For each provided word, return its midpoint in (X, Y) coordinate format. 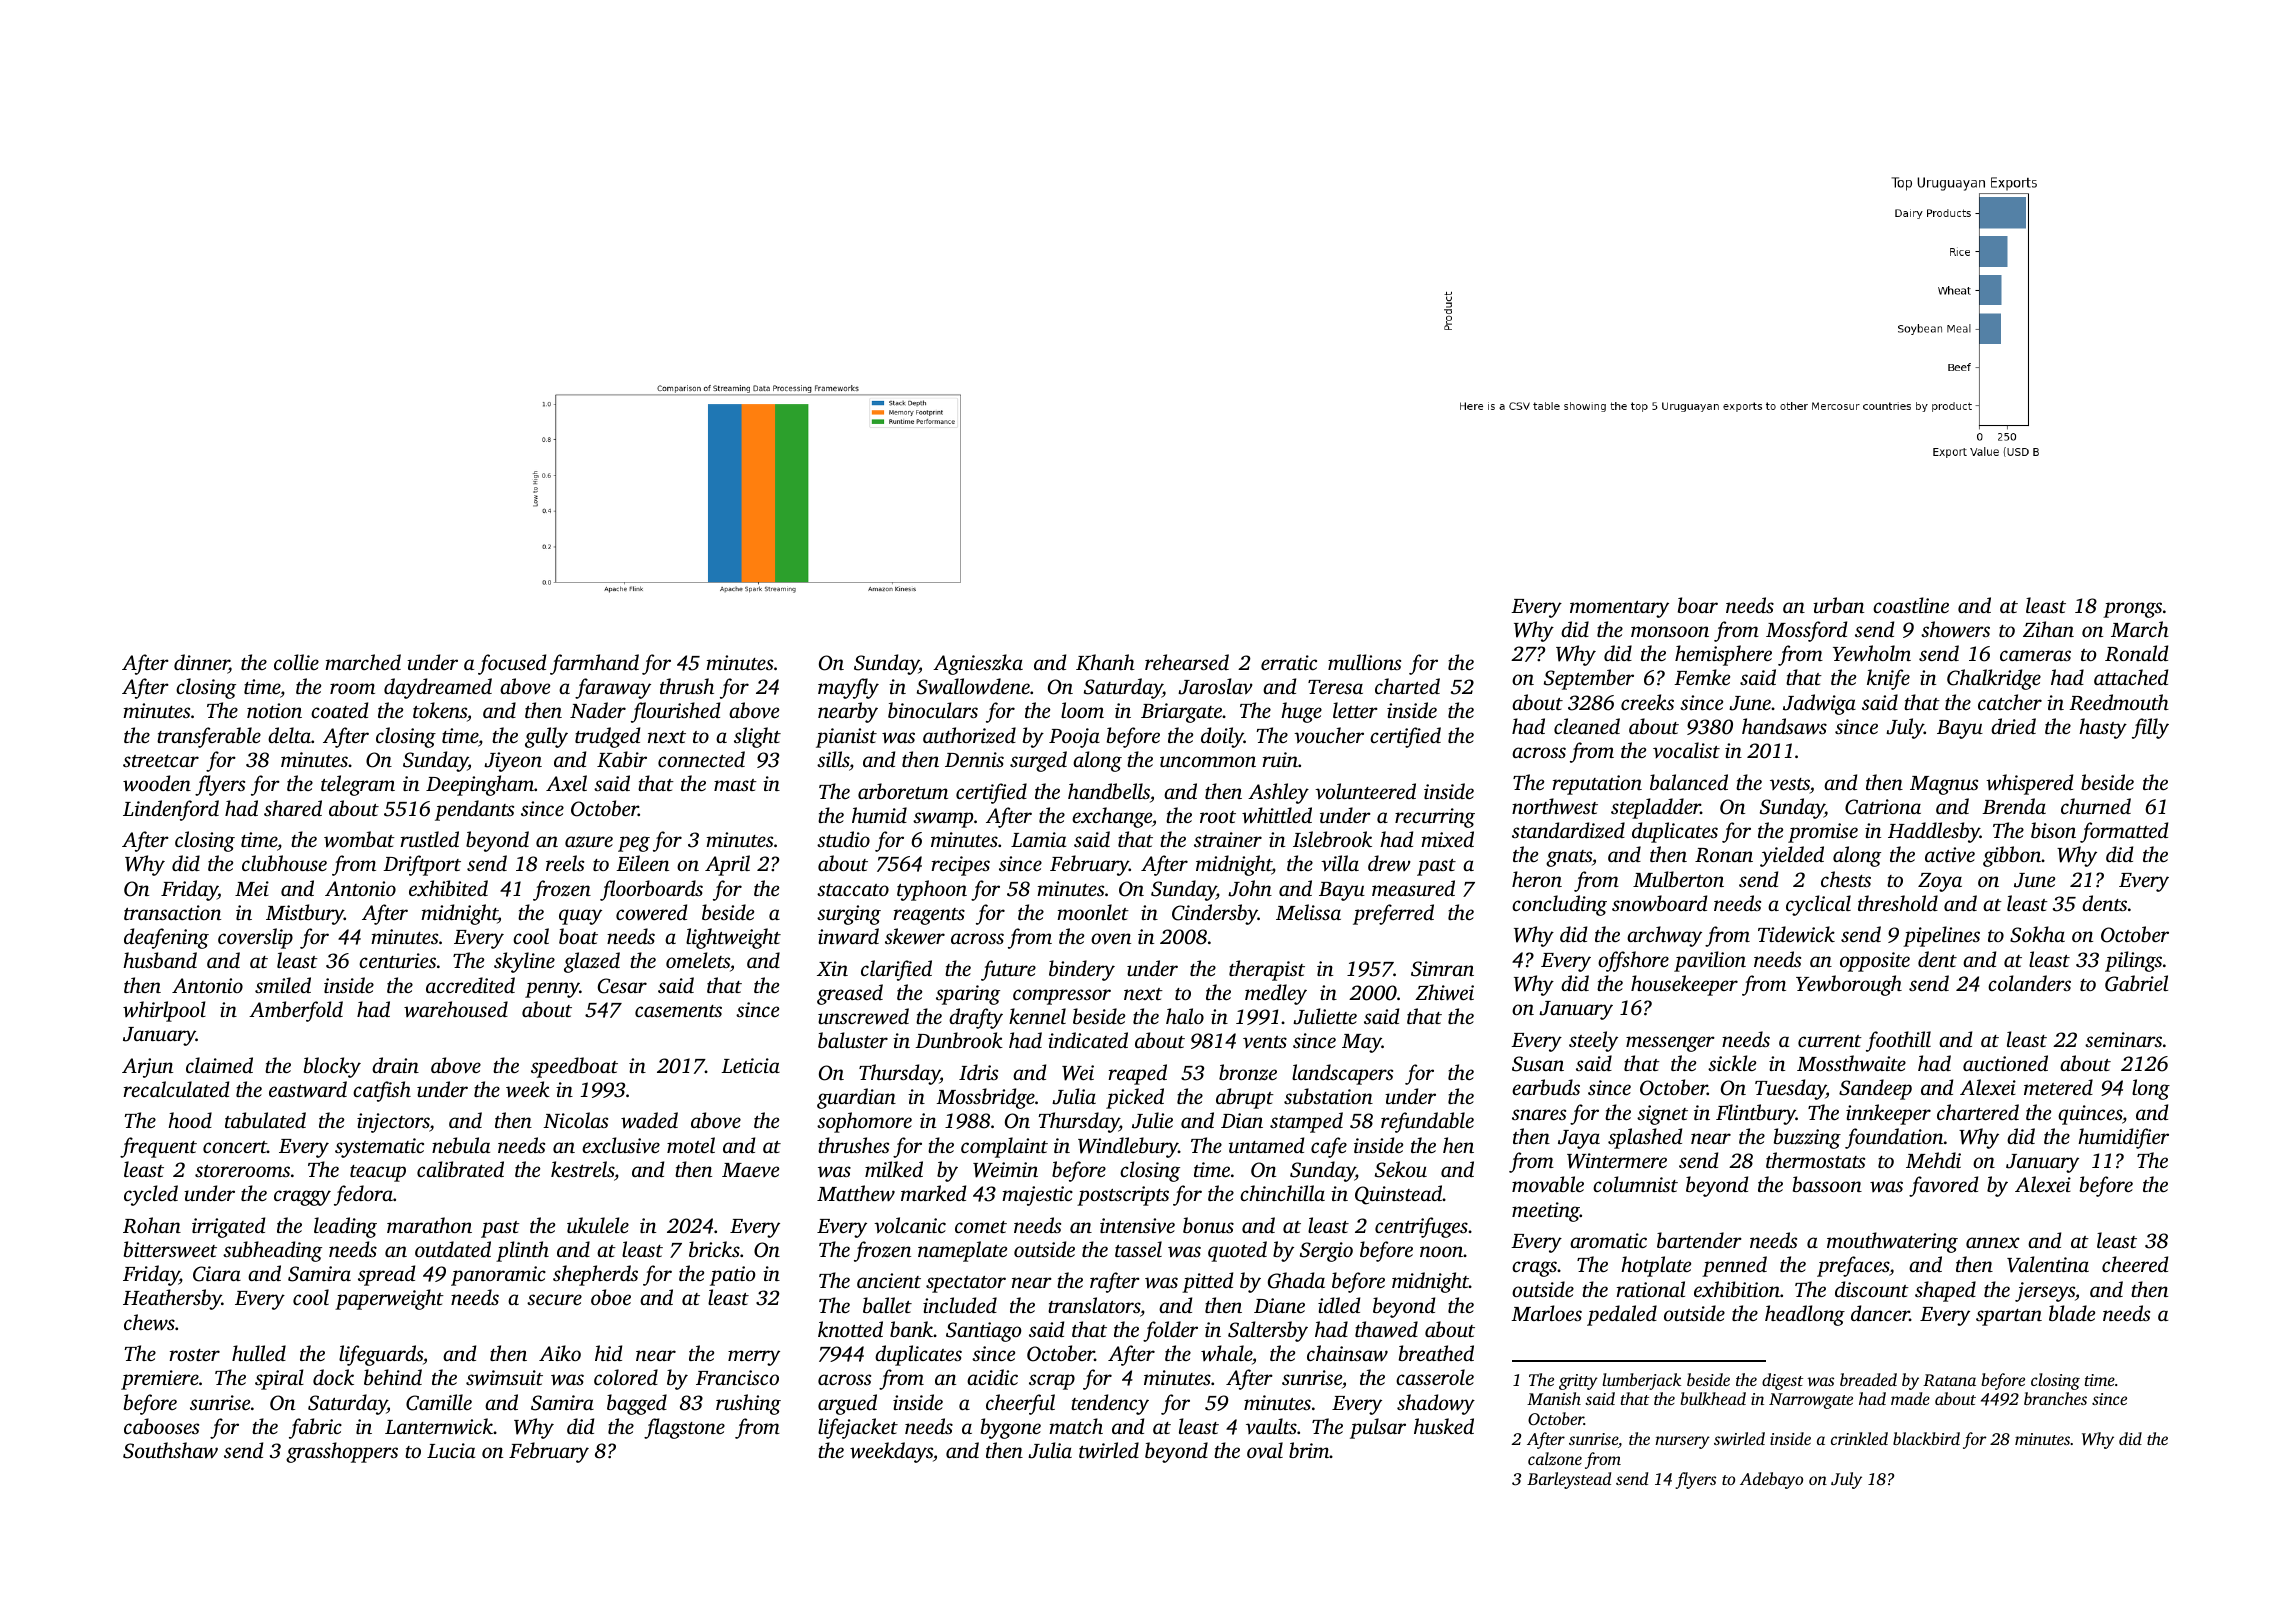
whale (1226, 1353)
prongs (2132, 610)
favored (1943, 1186)
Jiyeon (513, 762)
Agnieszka (978, 664)
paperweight (389, 1299)
